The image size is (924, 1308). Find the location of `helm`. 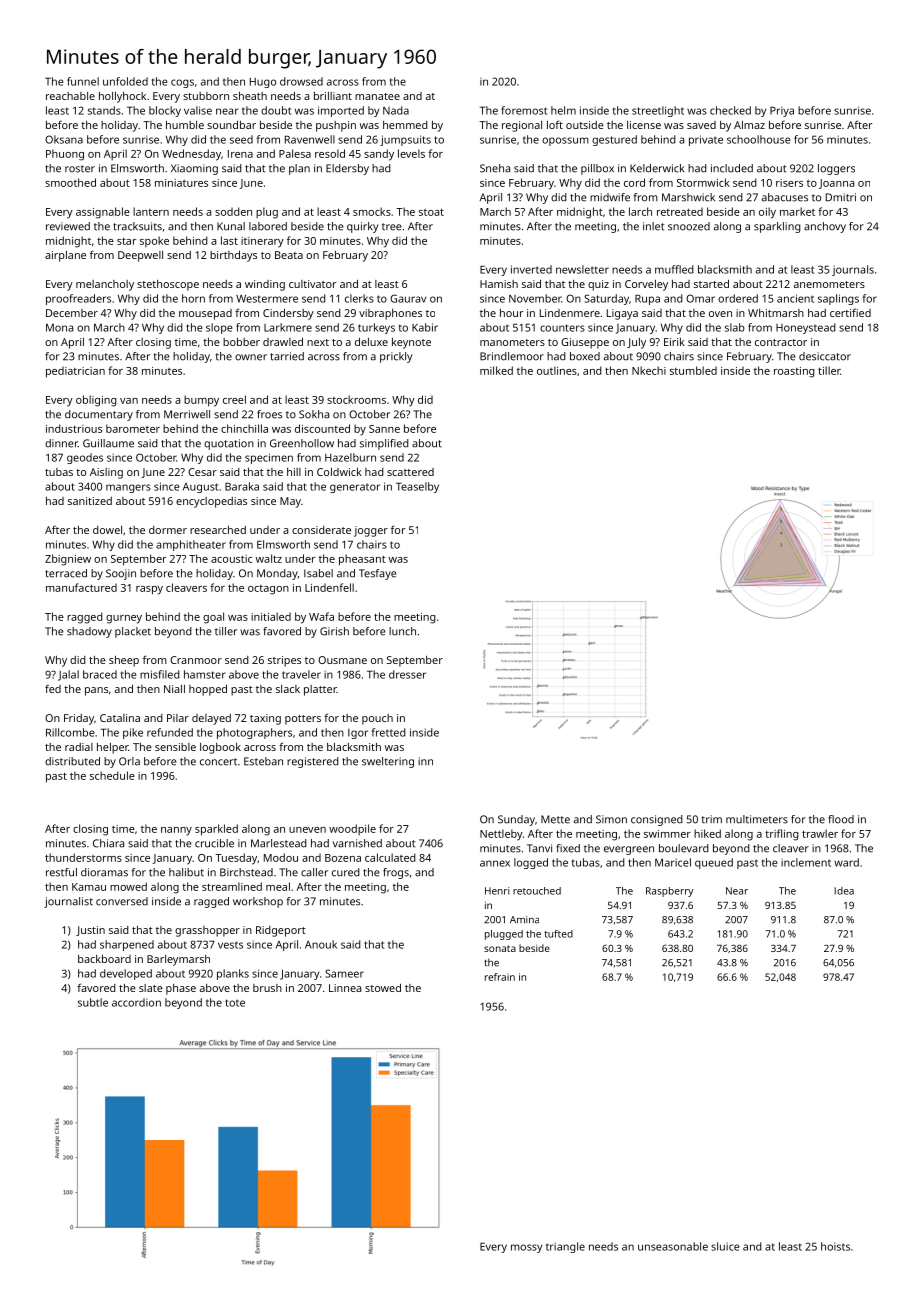

helm is located at coordinates (563, 110).
